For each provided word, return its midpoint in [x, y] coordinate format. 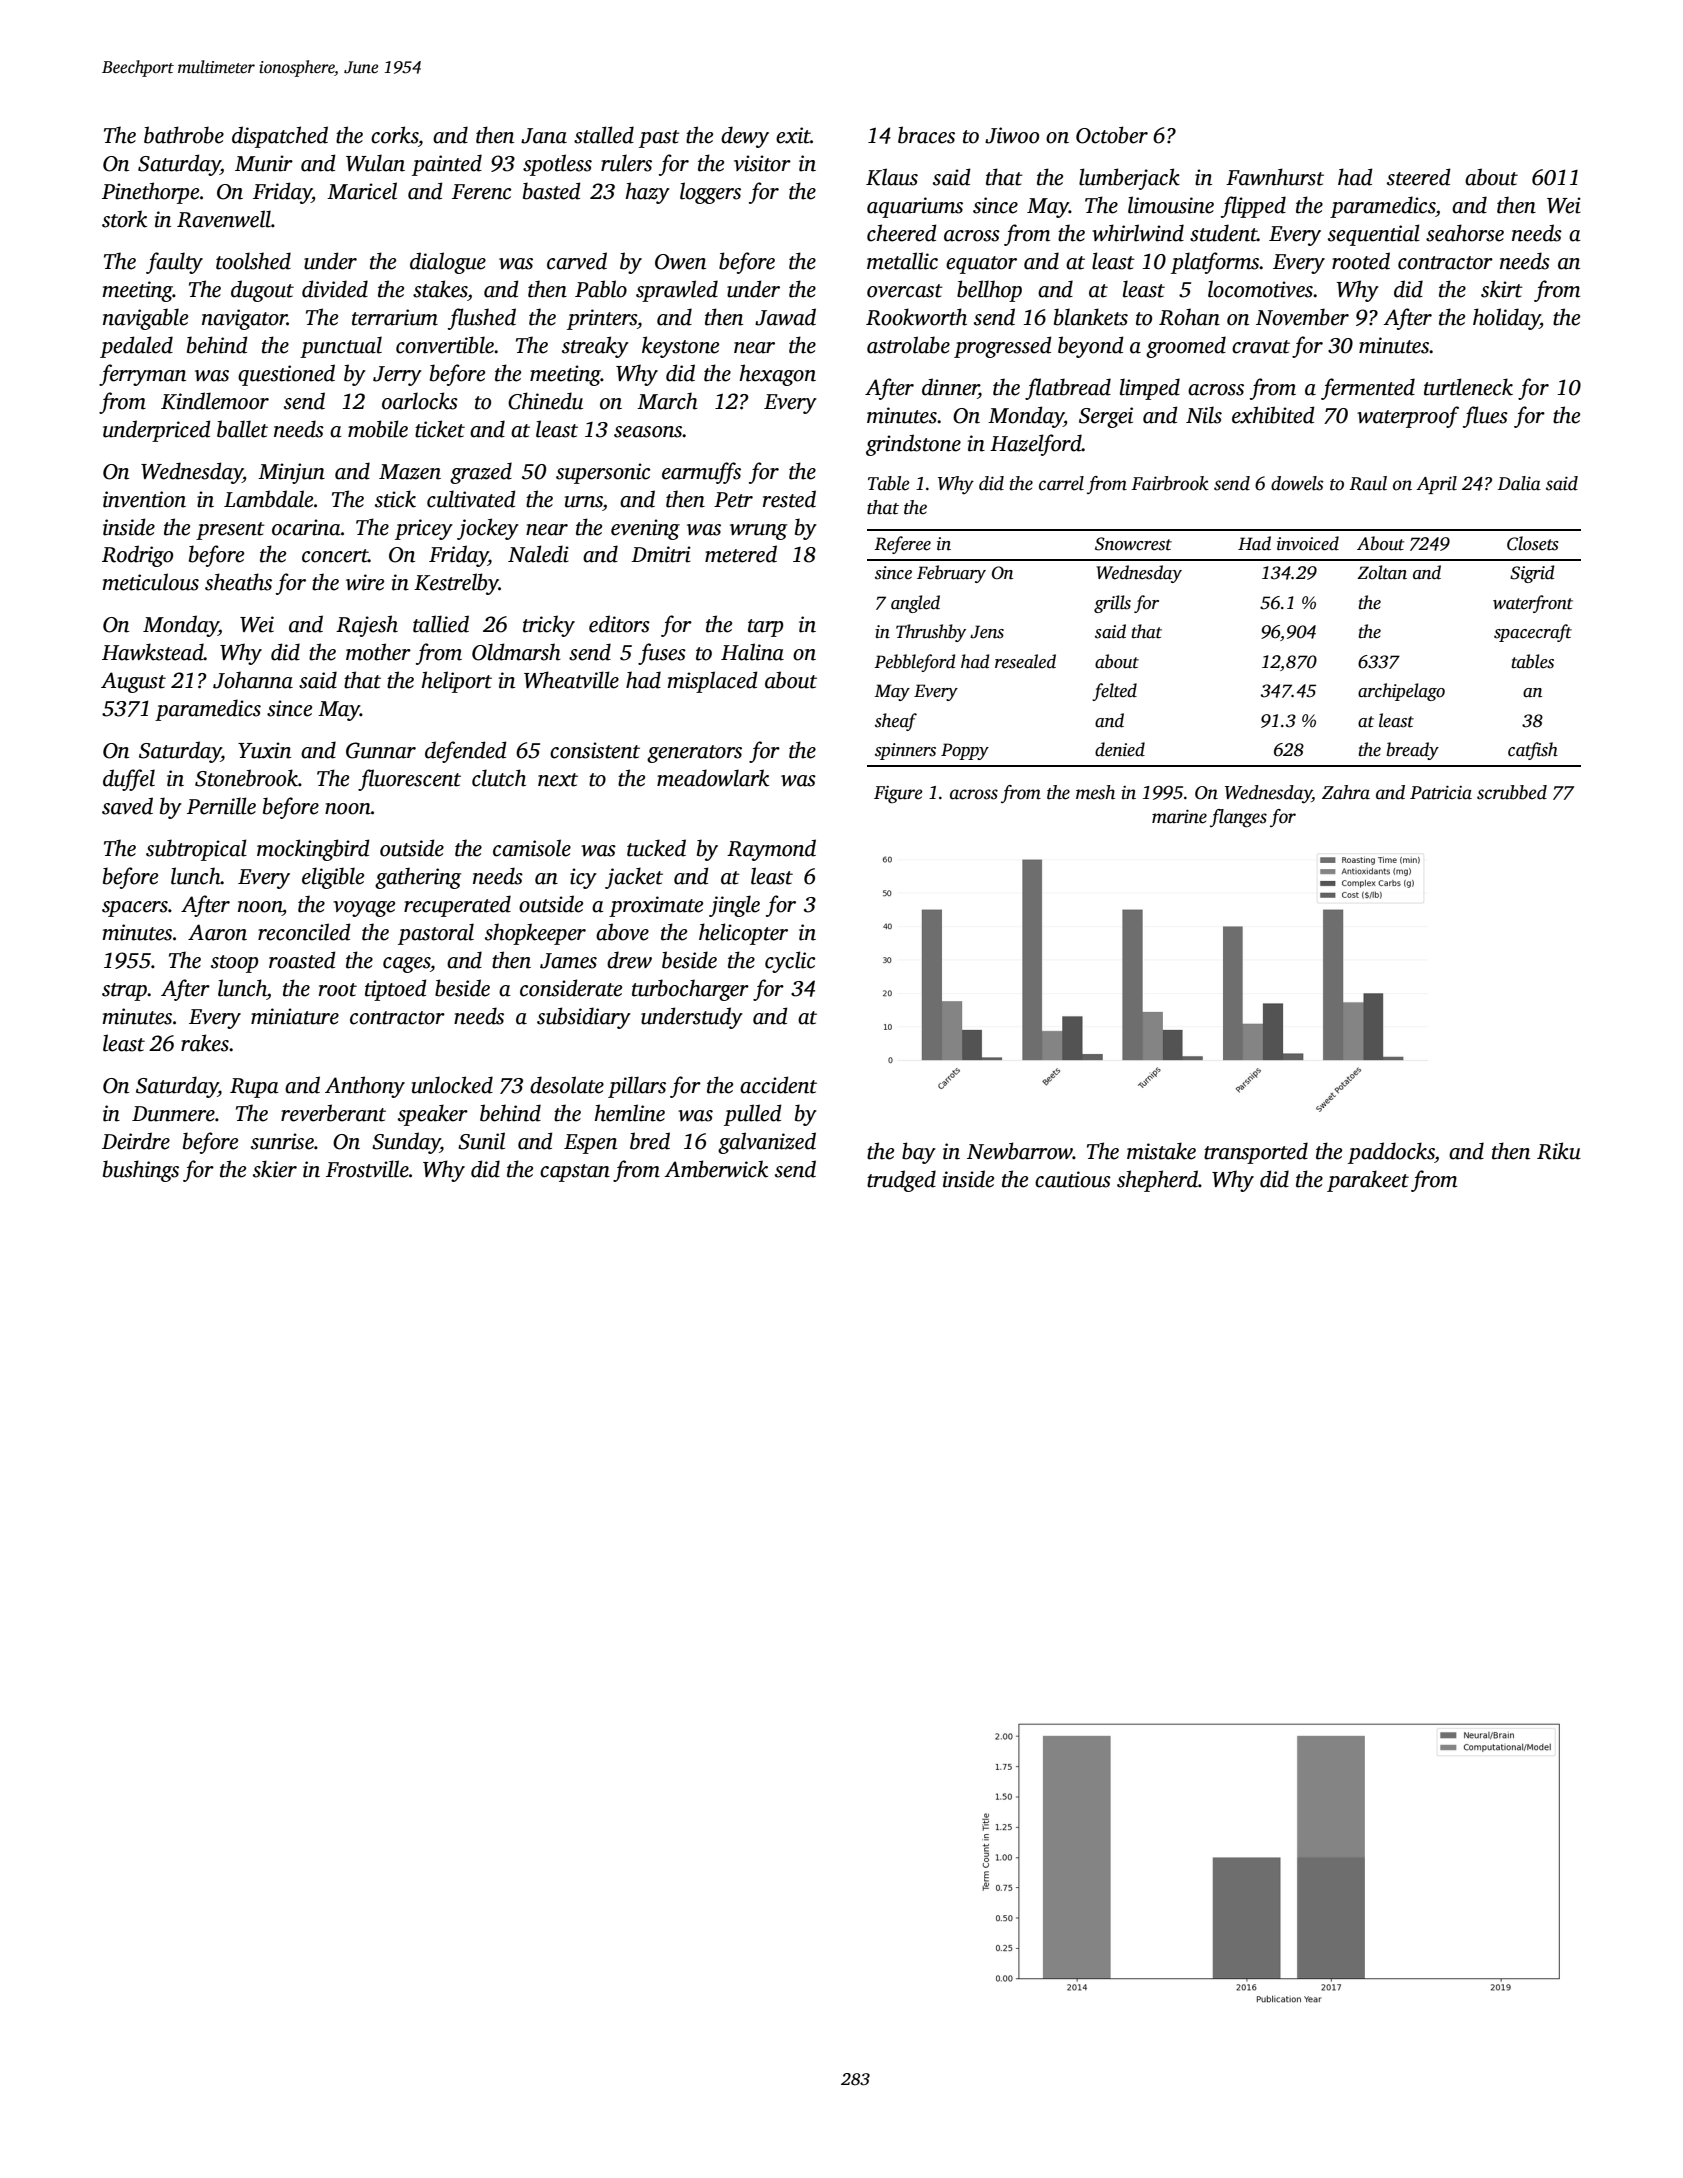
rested [789, 499]
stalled [604, 135]
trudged [901, 1181]
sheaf [896, 722]
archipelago [1401, 692]
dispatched [280, 137]
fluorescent [409, 780]
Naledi [538, 554]
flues [1485, 417]
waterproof [1408, 417]
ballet [242, 429]
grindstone [913, 445]
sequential [1374, 235]
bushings [141, 1171]
